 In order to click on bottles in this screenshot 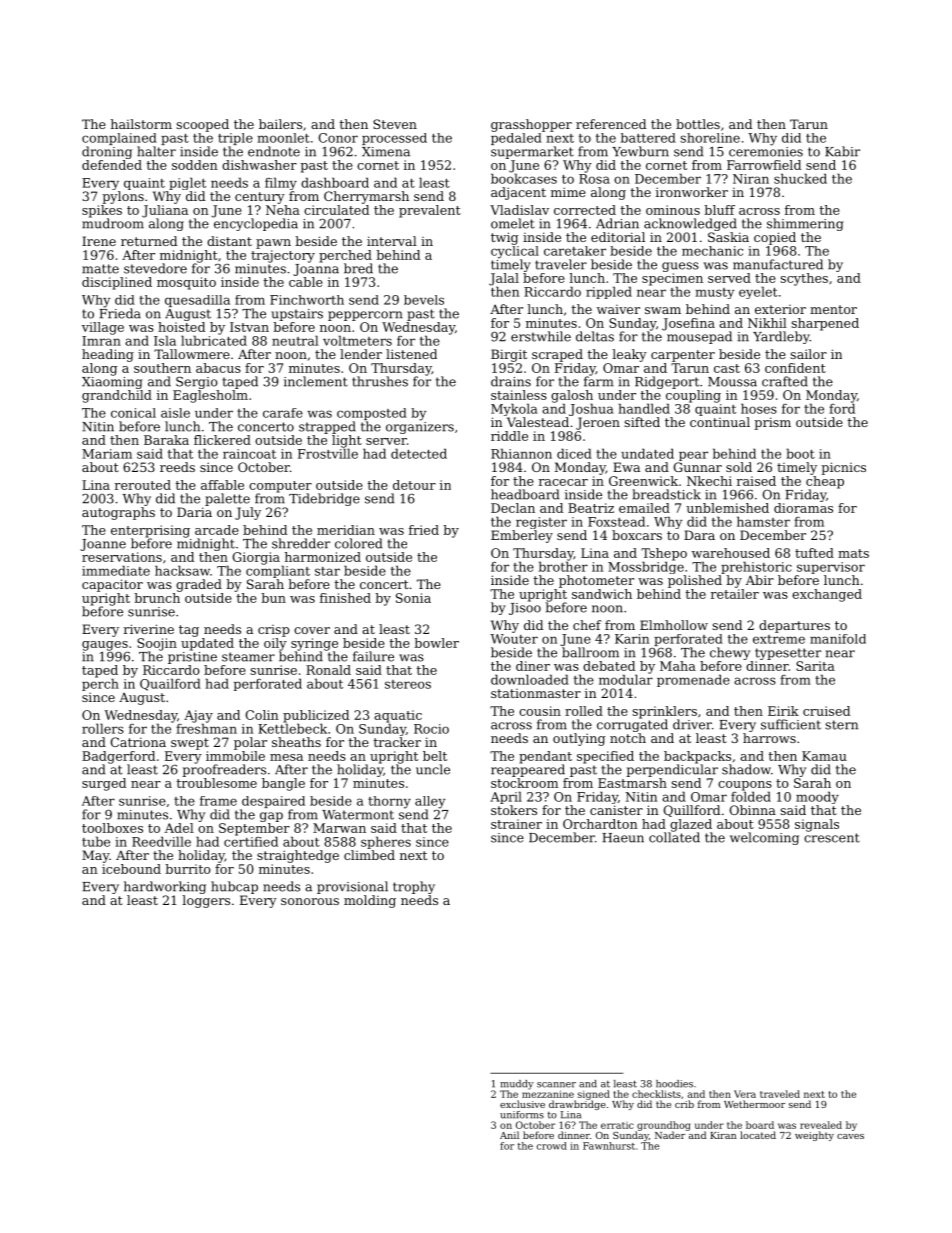, I will do `click(698, 124)`.
